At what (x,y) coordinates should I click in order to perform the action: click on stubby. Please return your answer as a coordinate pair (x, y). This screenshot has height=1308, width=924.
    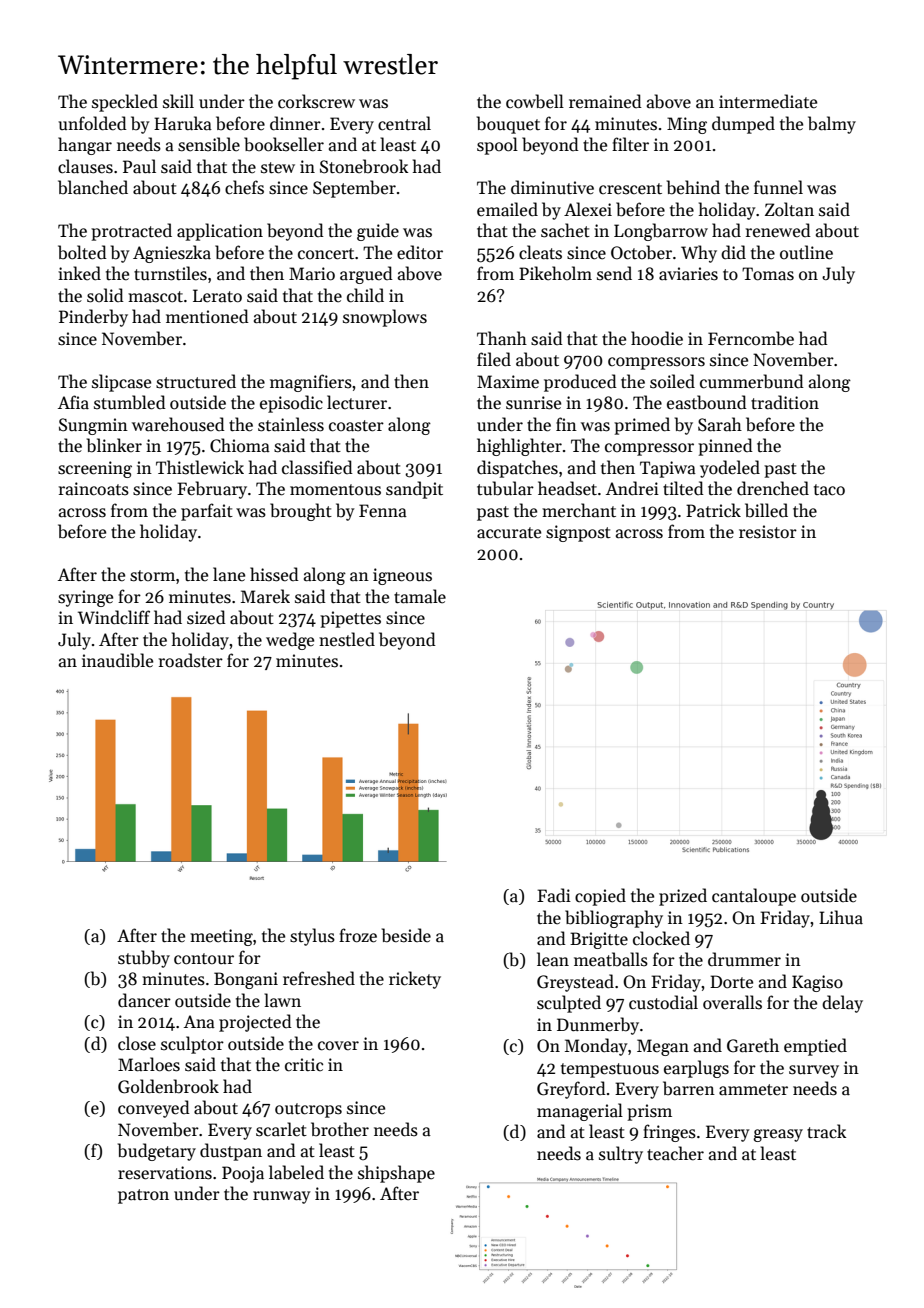
    Looking at the image, I should click on (144, 959).
